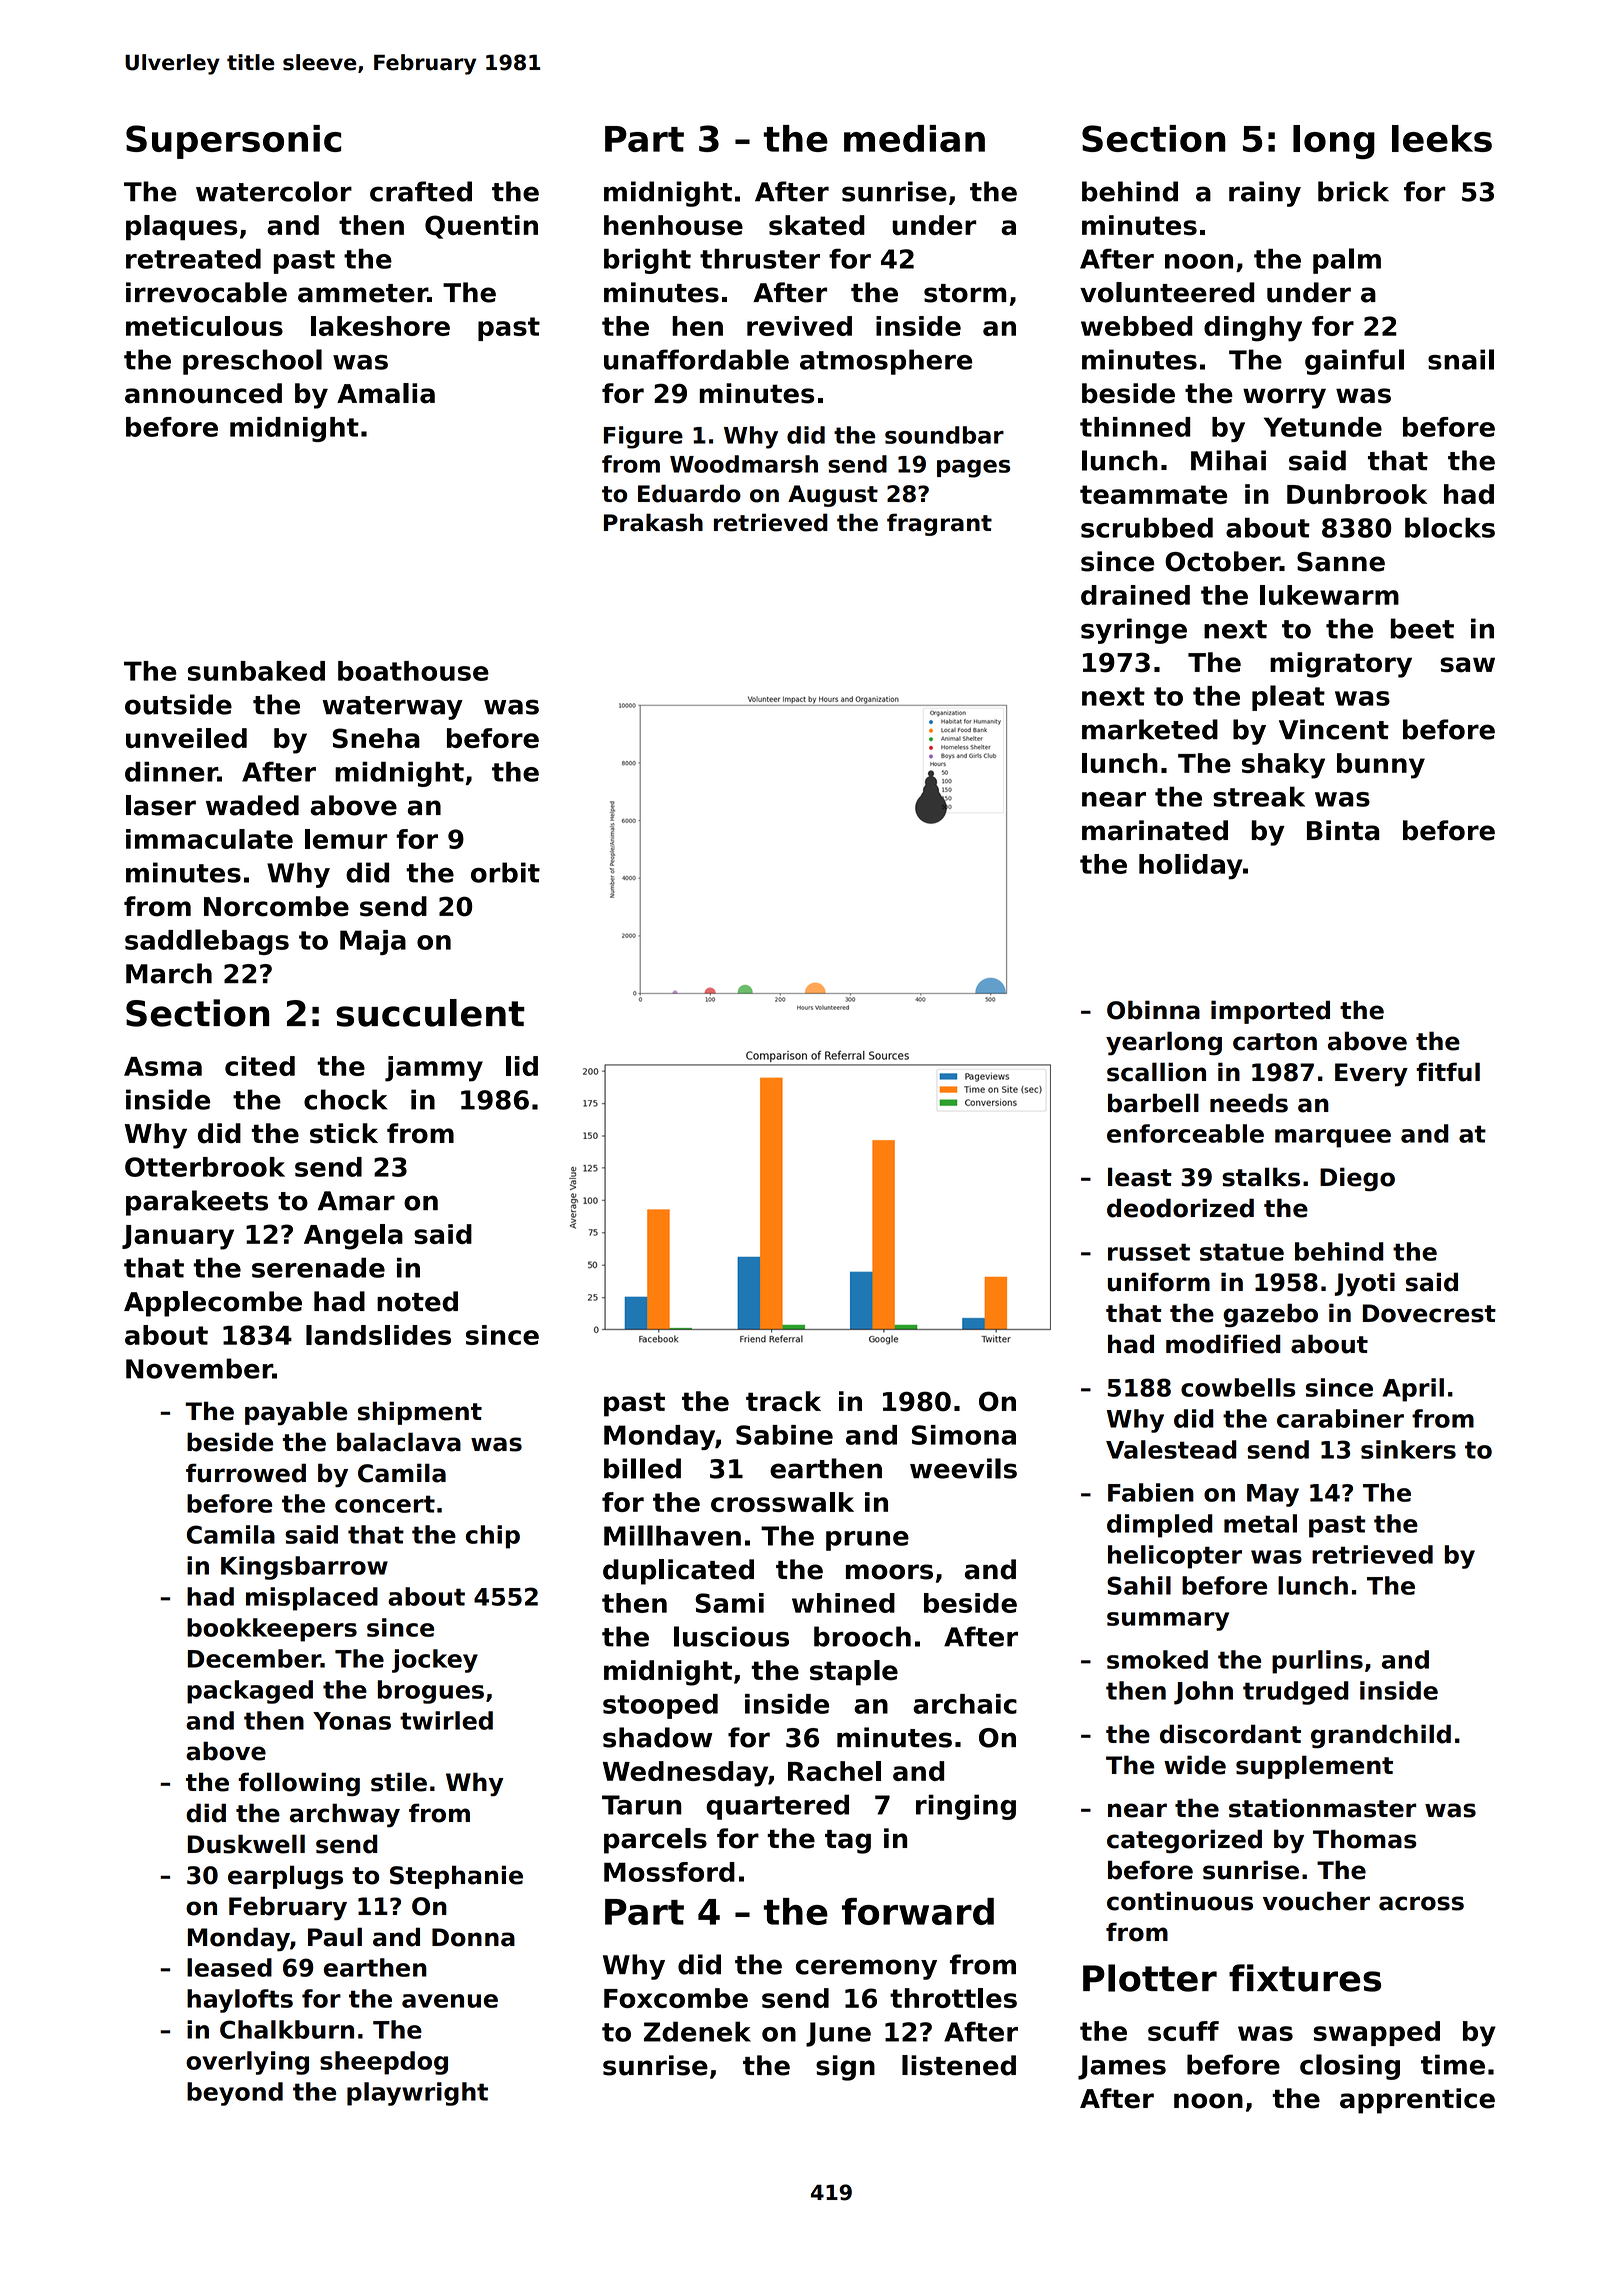 This image has width=1620, height=2292. What do you see at coordinates (235, 2094) in the image?
I see `beyond` at bounding box center [235, 2094].
